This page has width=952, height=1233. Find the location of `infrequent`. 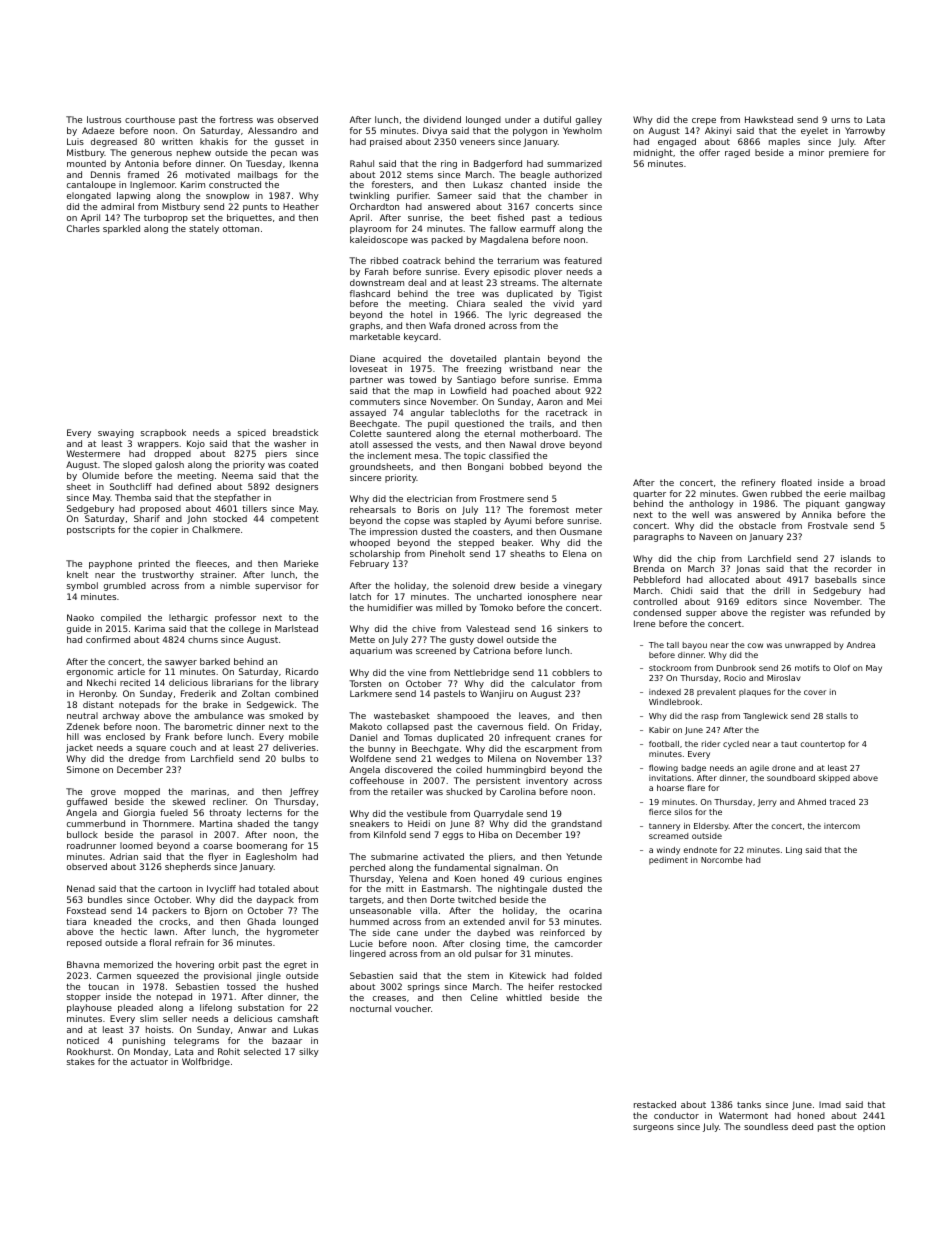

infrequent is located at coordinates (528, 738).
